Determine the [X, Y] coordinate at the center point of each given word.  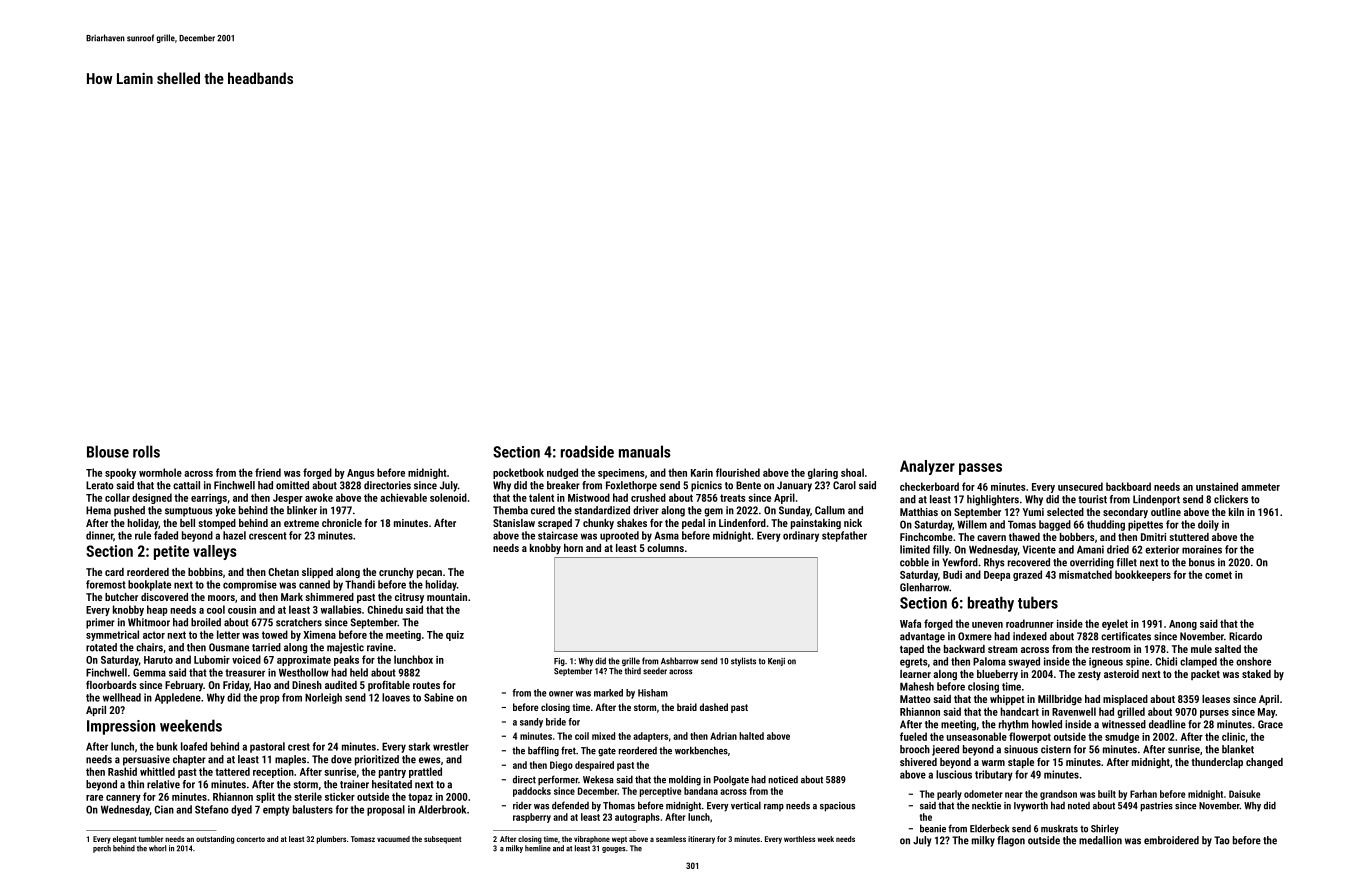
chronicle [342, 523]
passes [980, 469]
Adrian [723, 736]
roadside [587, 451]
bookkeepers [1143, 575]
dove [341, 759]
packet [1205, 675]
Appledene [178, 698]
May [1267, 713]
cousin [242, 610]
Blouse [108, 451]
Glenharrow [925, 587]
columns [665, 548]
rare [94, 798]
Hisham [653, 693]
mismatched [1085, 574]
